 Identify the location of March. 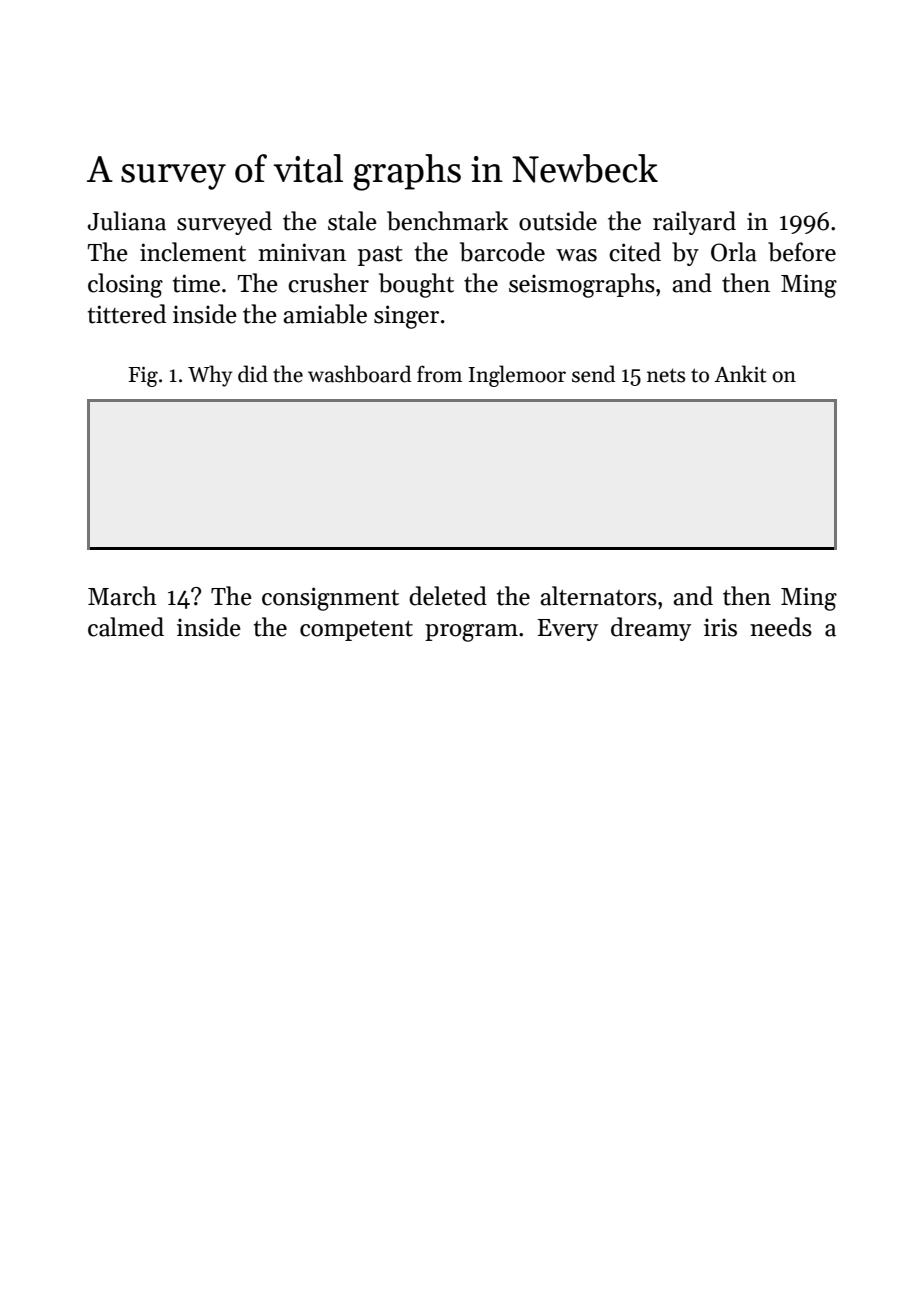
(122, 596).
